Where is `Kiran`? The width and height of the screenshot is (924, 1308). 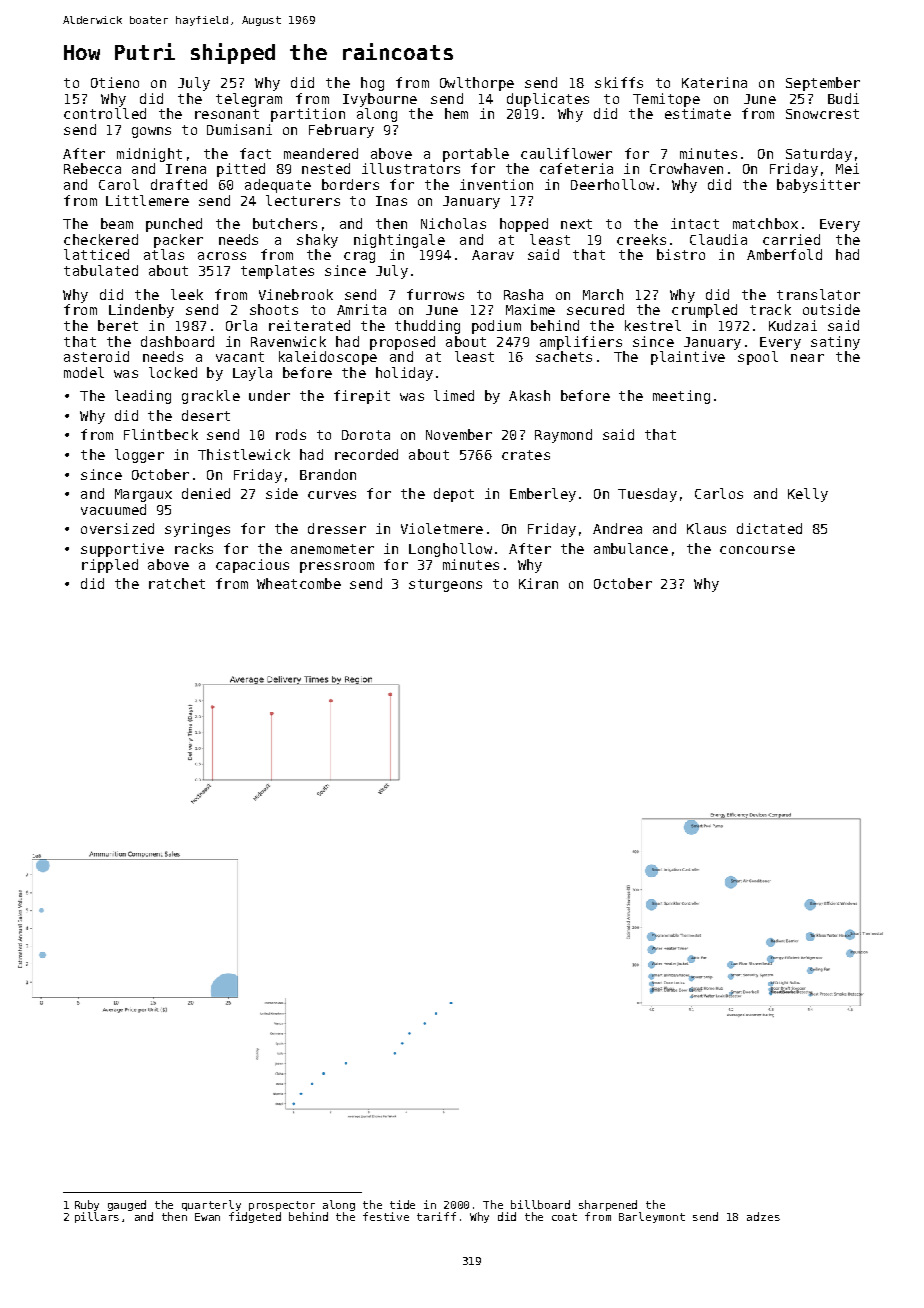 Kiran is located at coordinates (538, 583).
